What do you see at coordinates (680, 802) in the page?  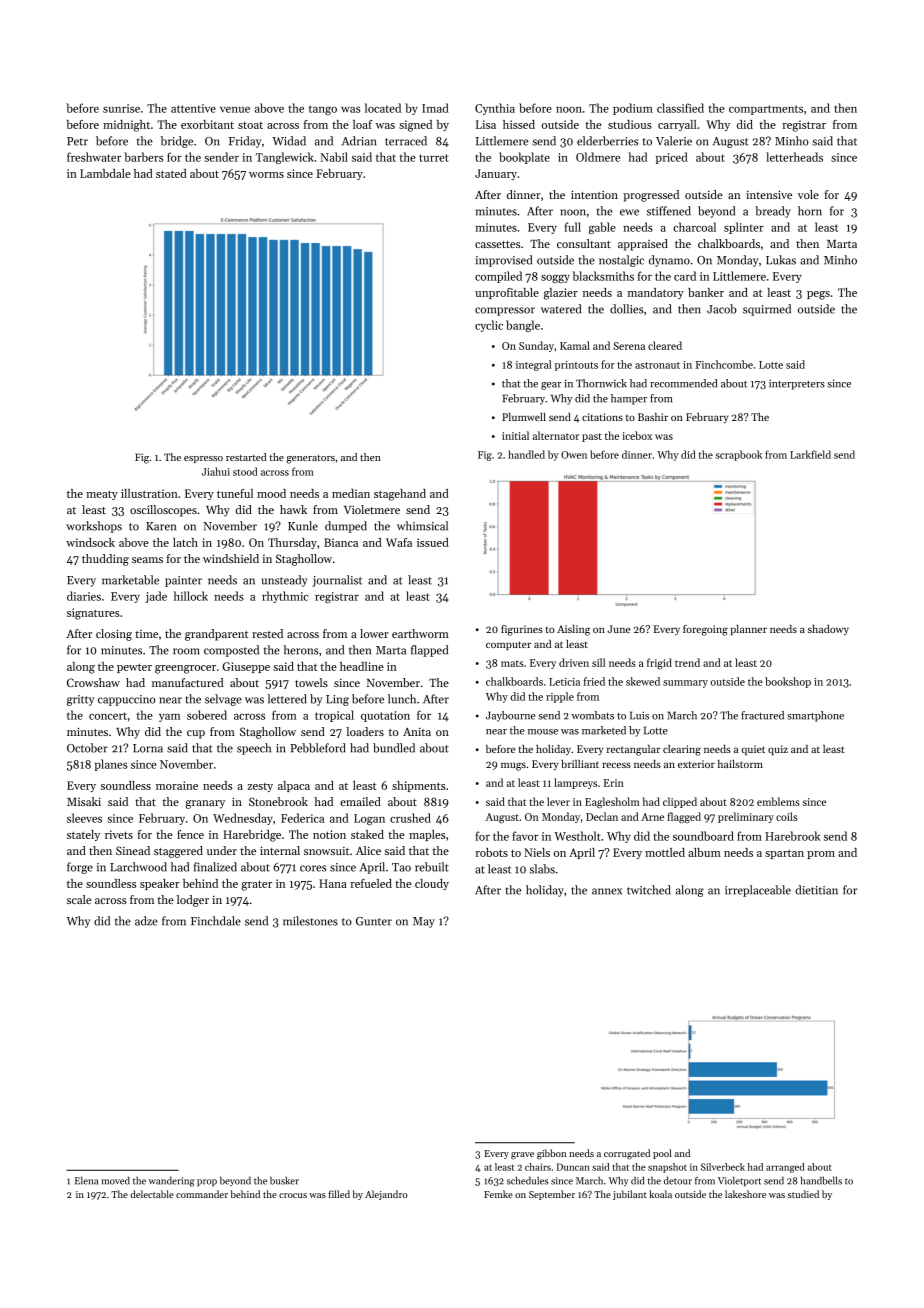 I see `clipped` at bounding box center [680, 802].
